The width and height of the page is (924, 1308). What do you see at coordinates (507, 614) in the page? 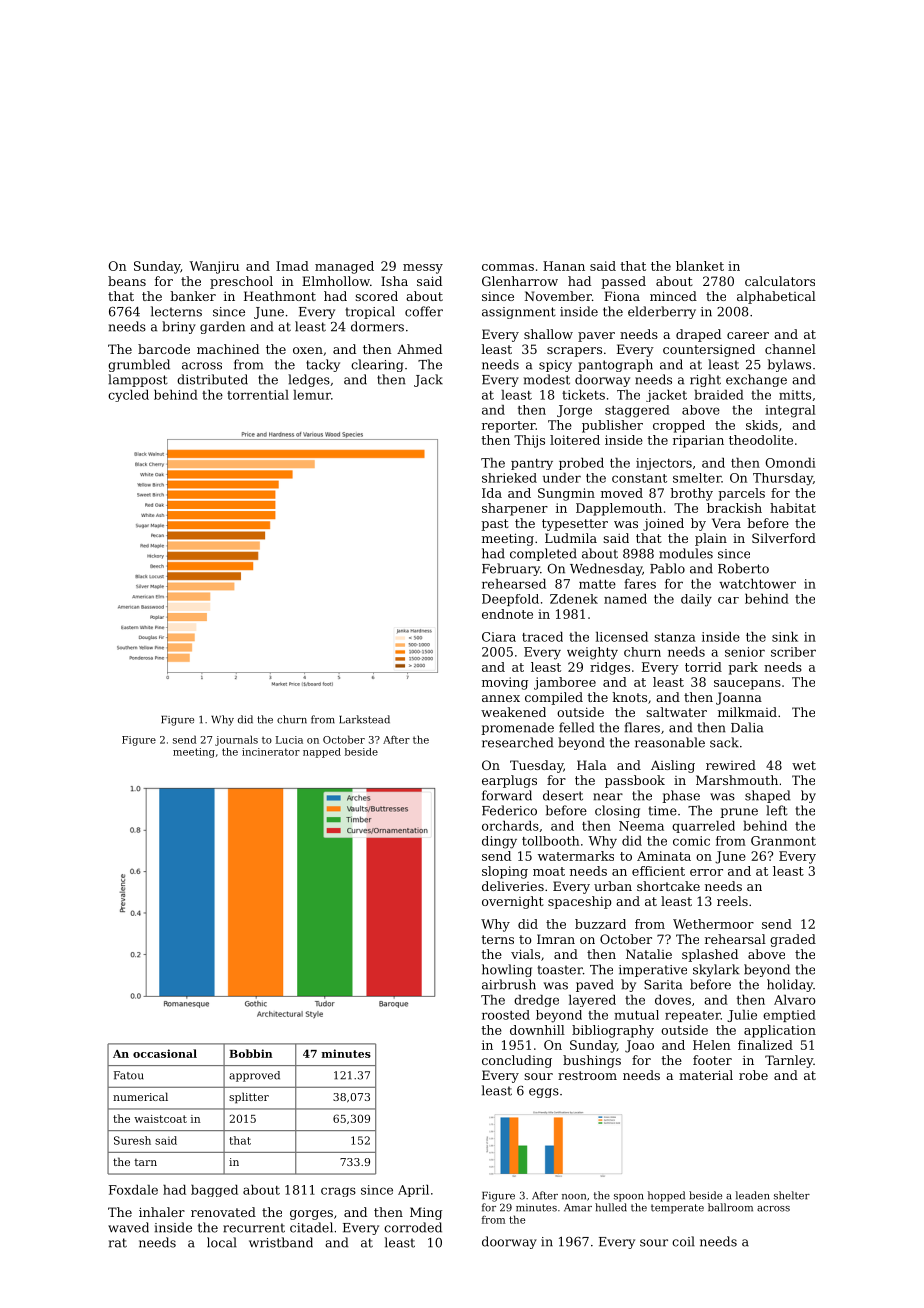
I see `endnote` at bounding box center [507, 614].
